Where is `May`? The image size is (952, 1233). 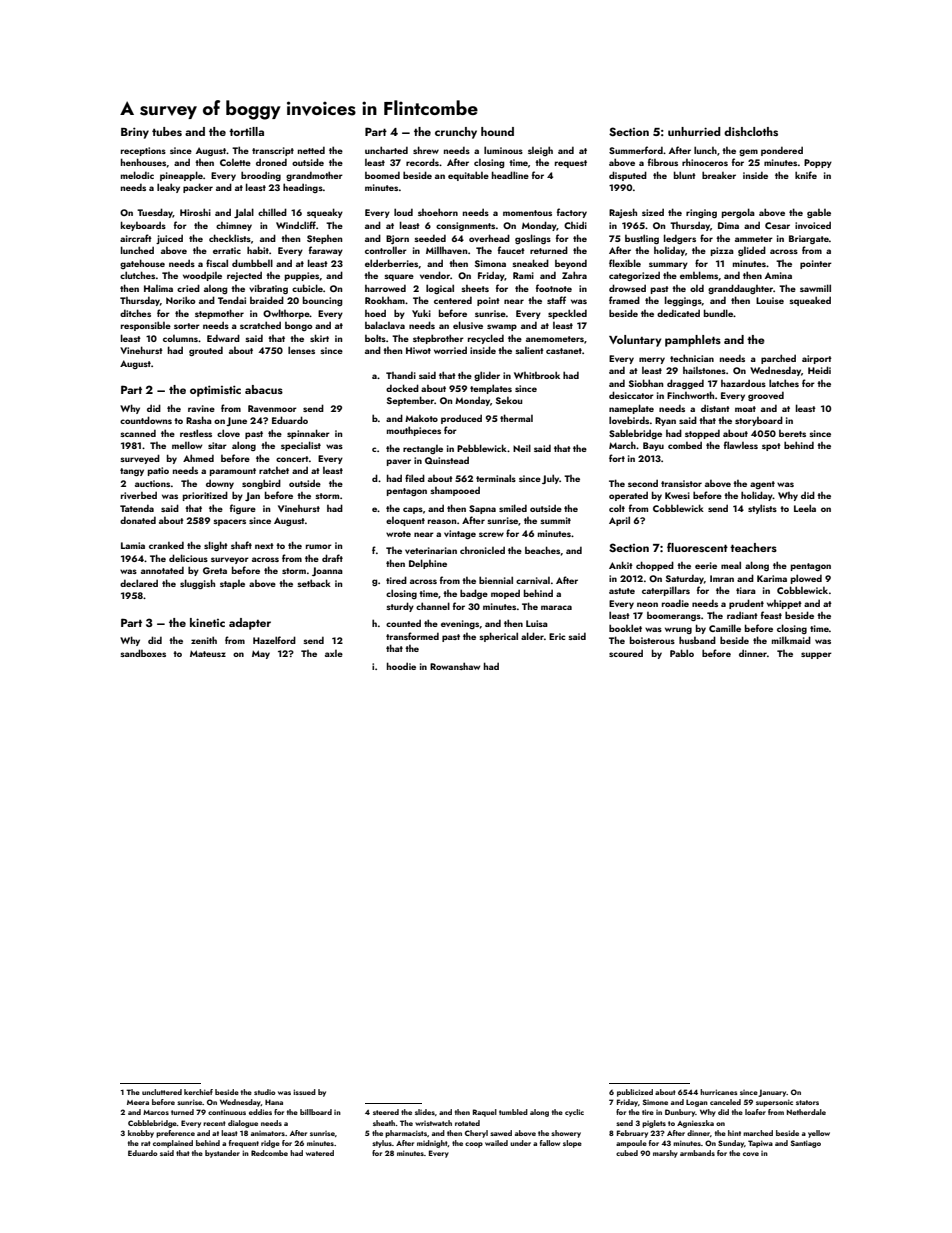
May is located at coordinates (261, 654).
